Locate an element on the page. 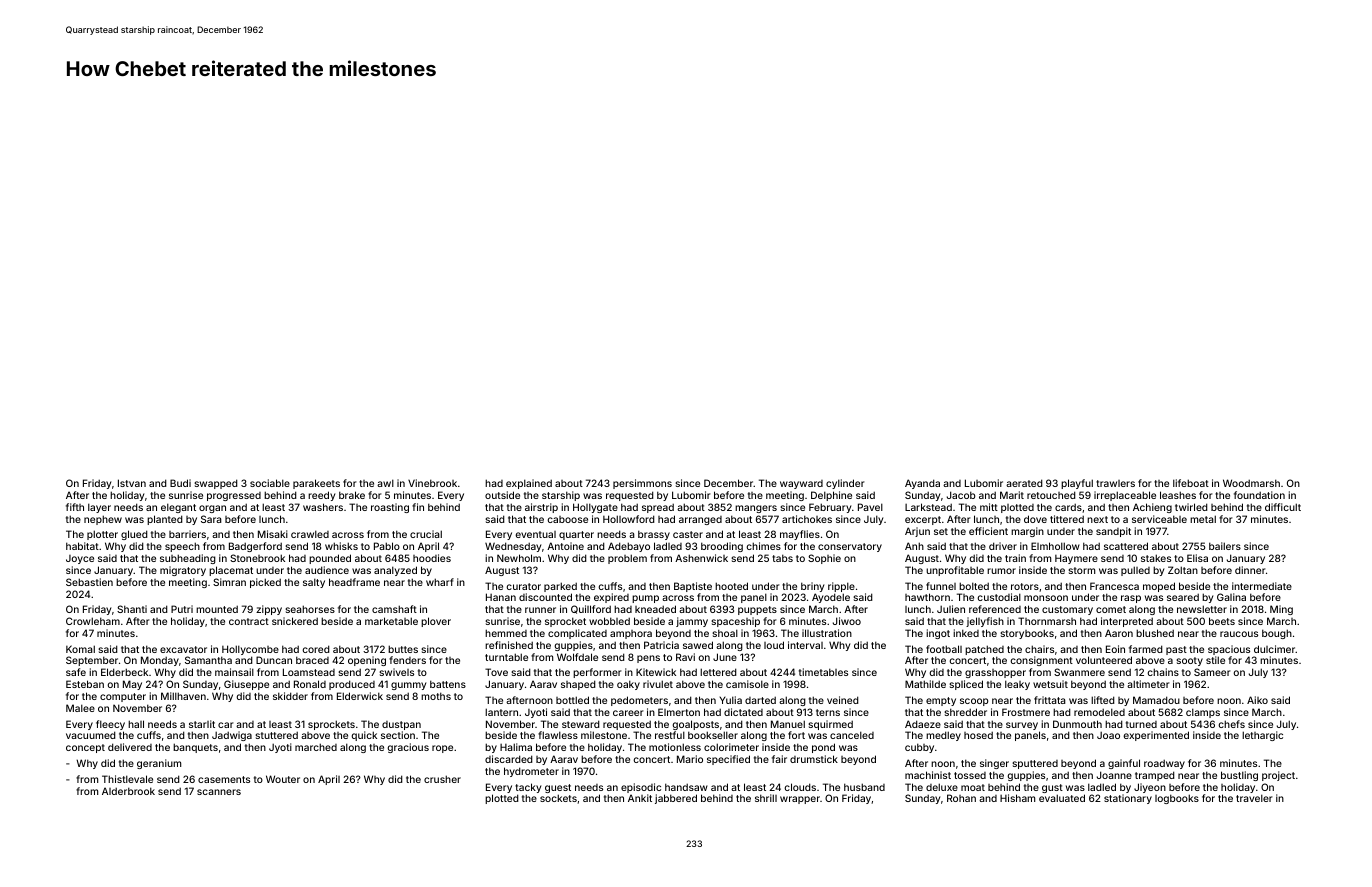  subheading is located at coordinates (188, 559).
